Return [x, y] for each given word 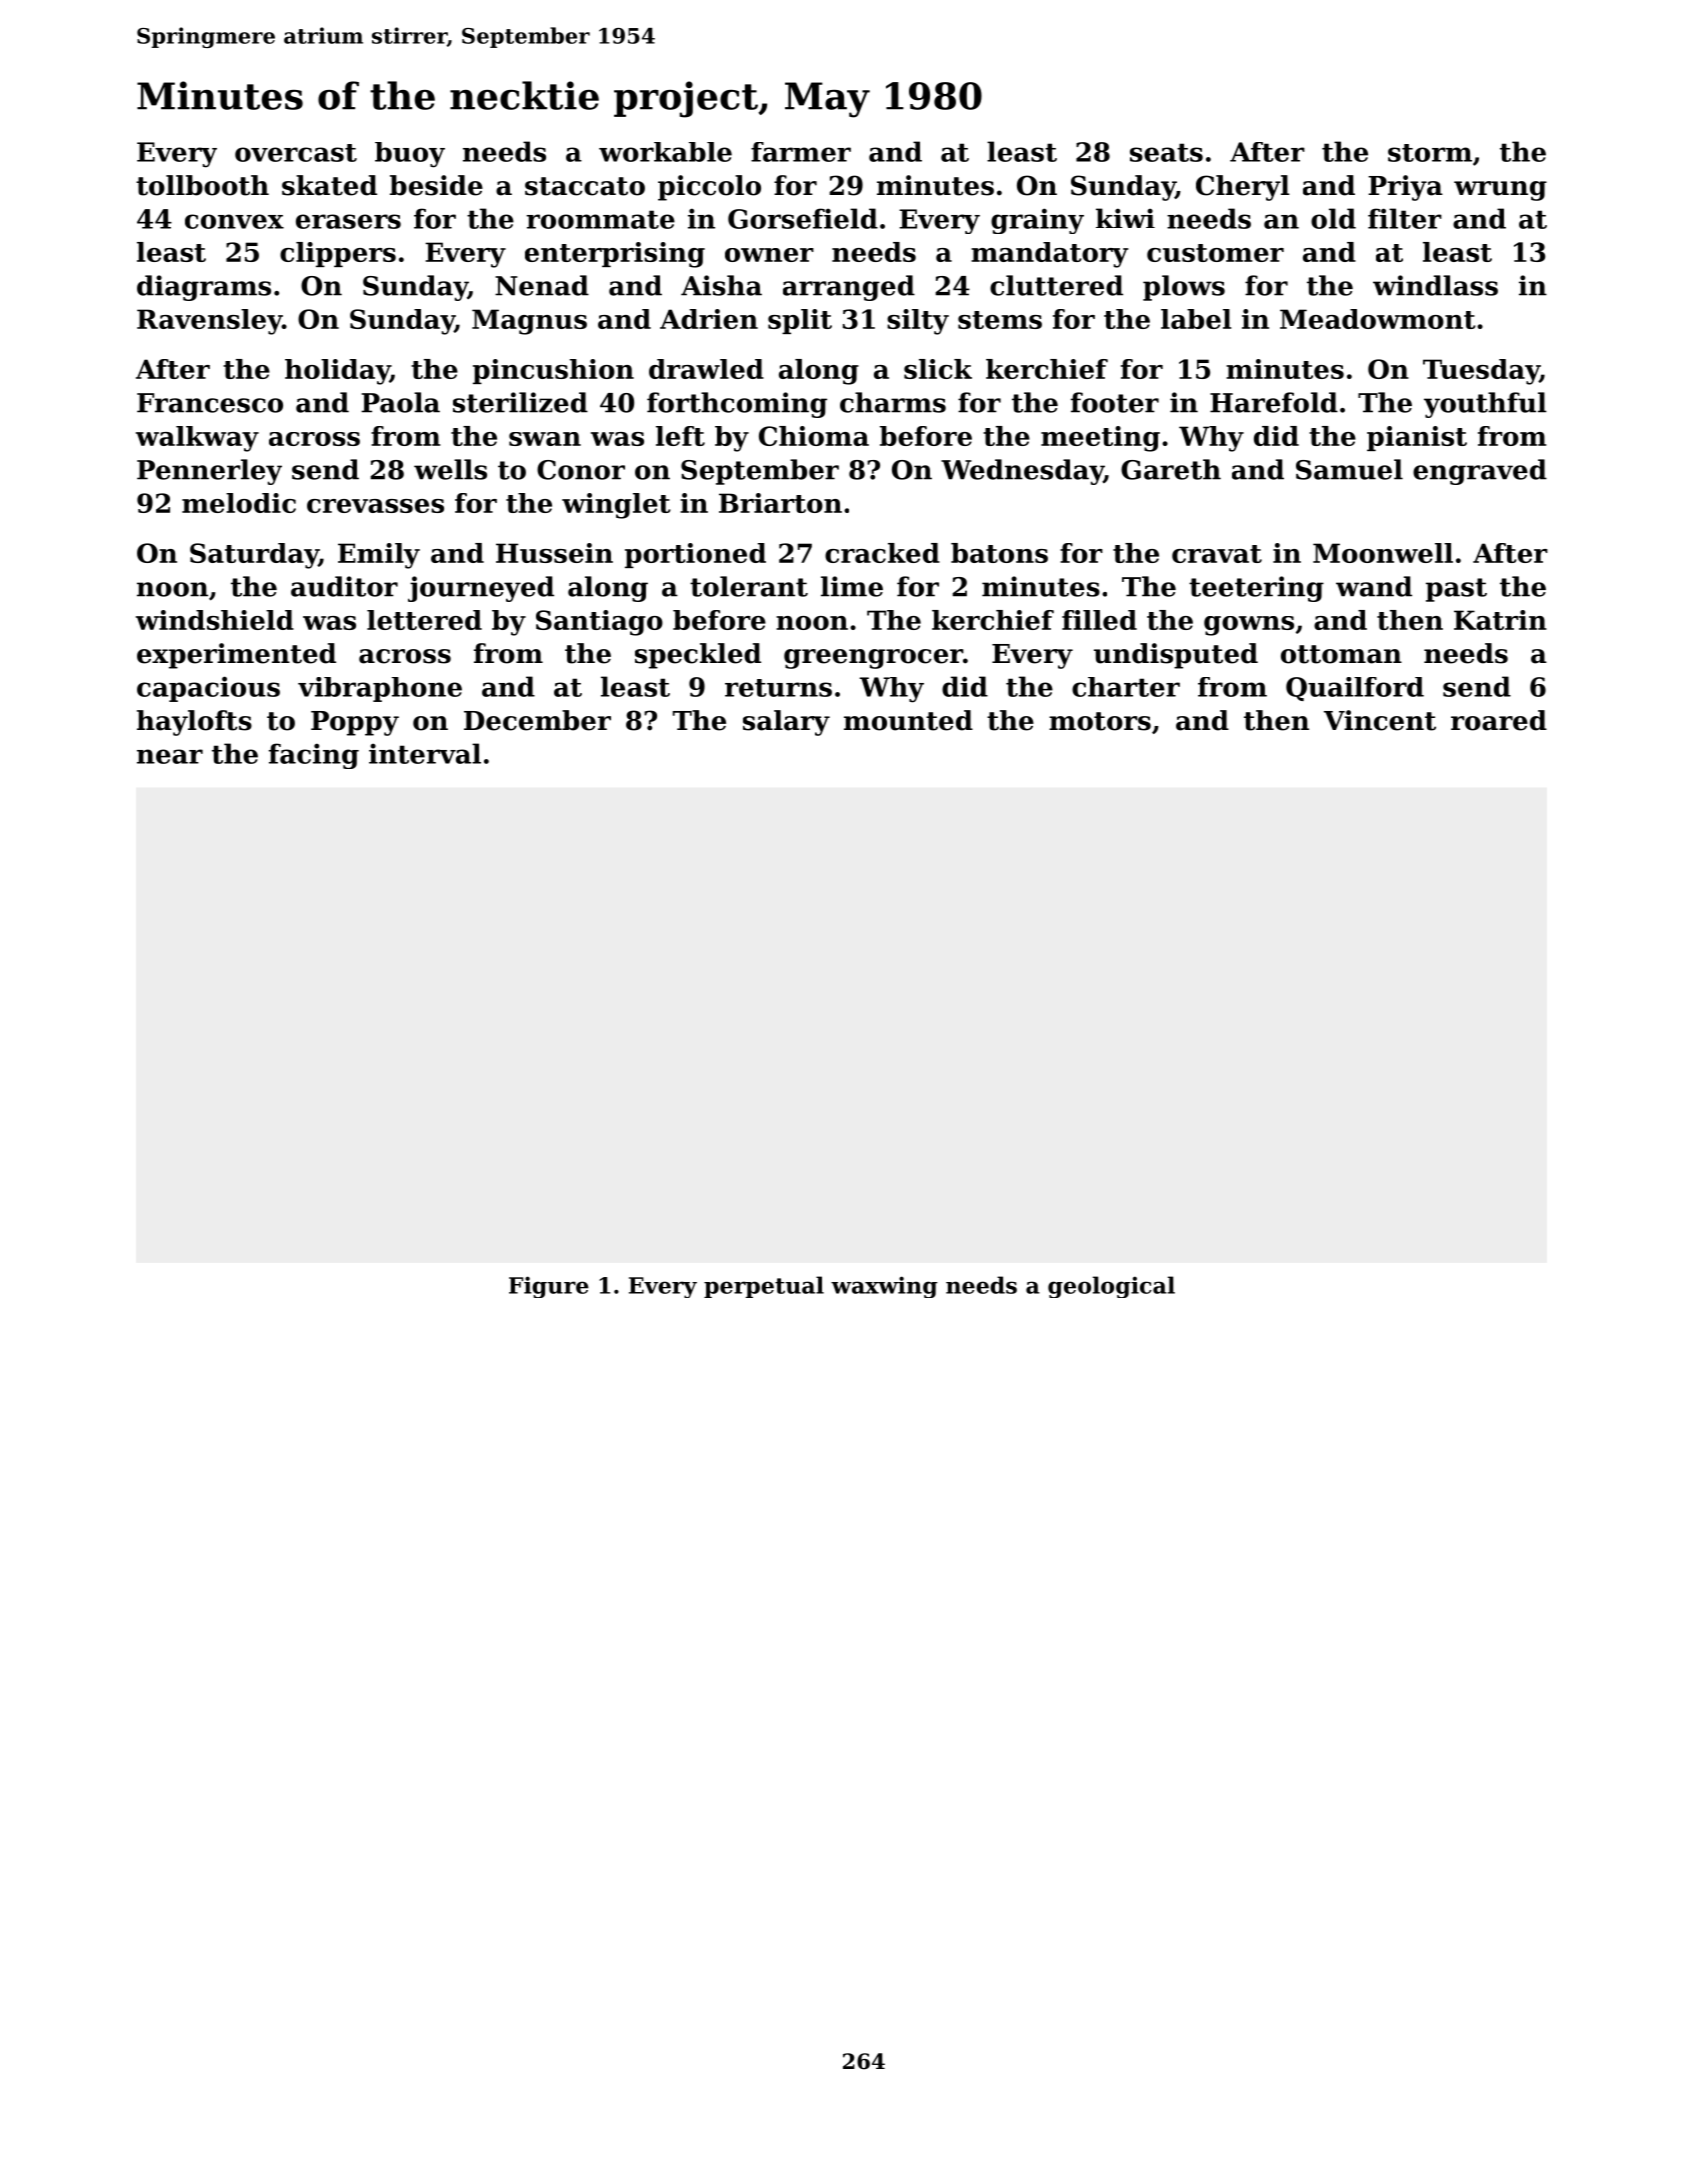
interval [425, 753]
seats [1166, 152]
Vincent [1380, 720]
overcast [296, 153]
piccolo [709, 188]
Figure [549, 1287]
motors [1100, 721]
